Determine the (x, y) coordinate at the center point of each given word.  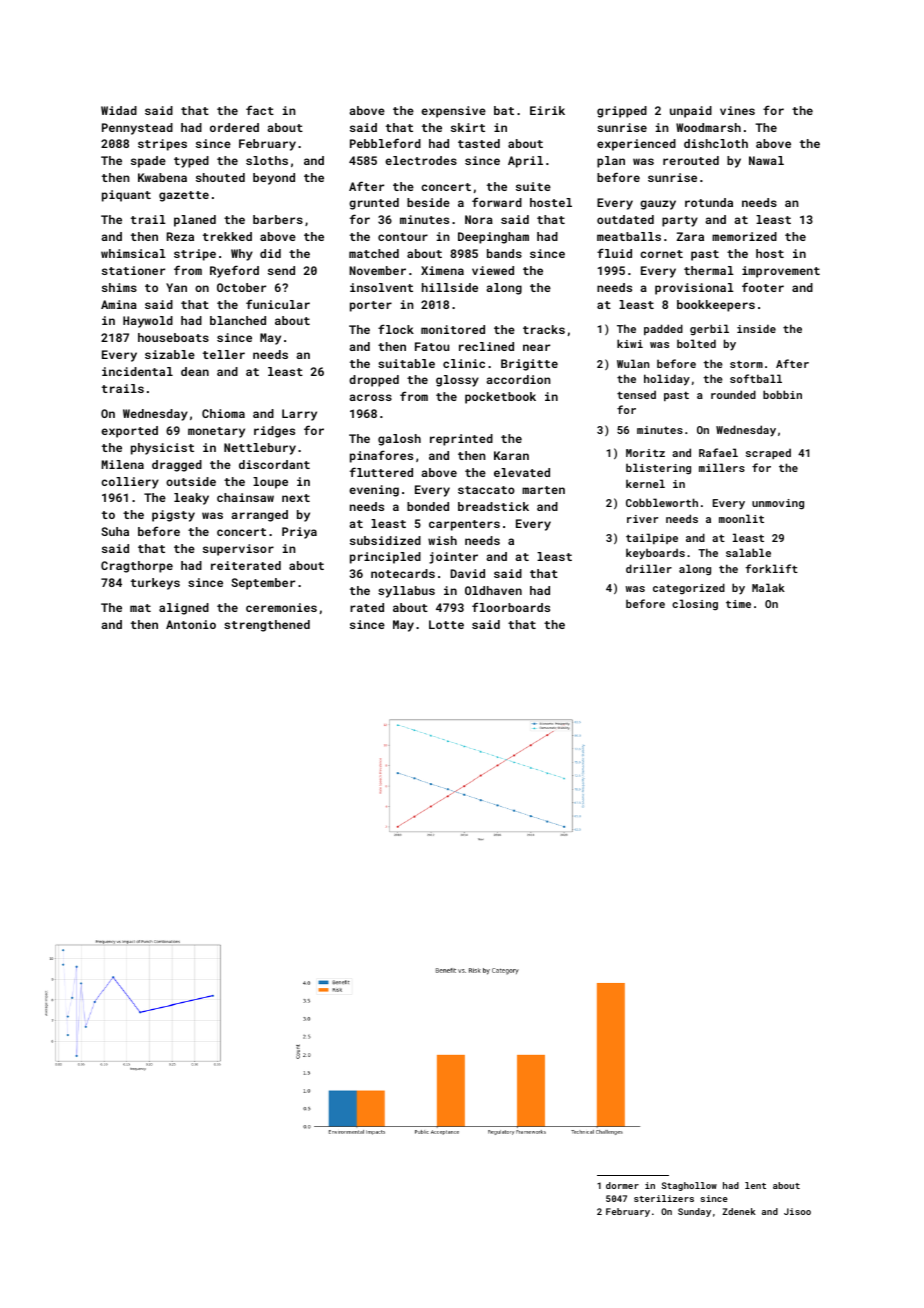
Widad (119, 110)
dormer (622, 1185)
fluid (614, 253)
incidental (137, 371)
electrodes (421, 160)
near (536, 347)
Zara (690, 236)
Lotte (446, 624)
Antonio (191, 624)
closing (695, 604)
